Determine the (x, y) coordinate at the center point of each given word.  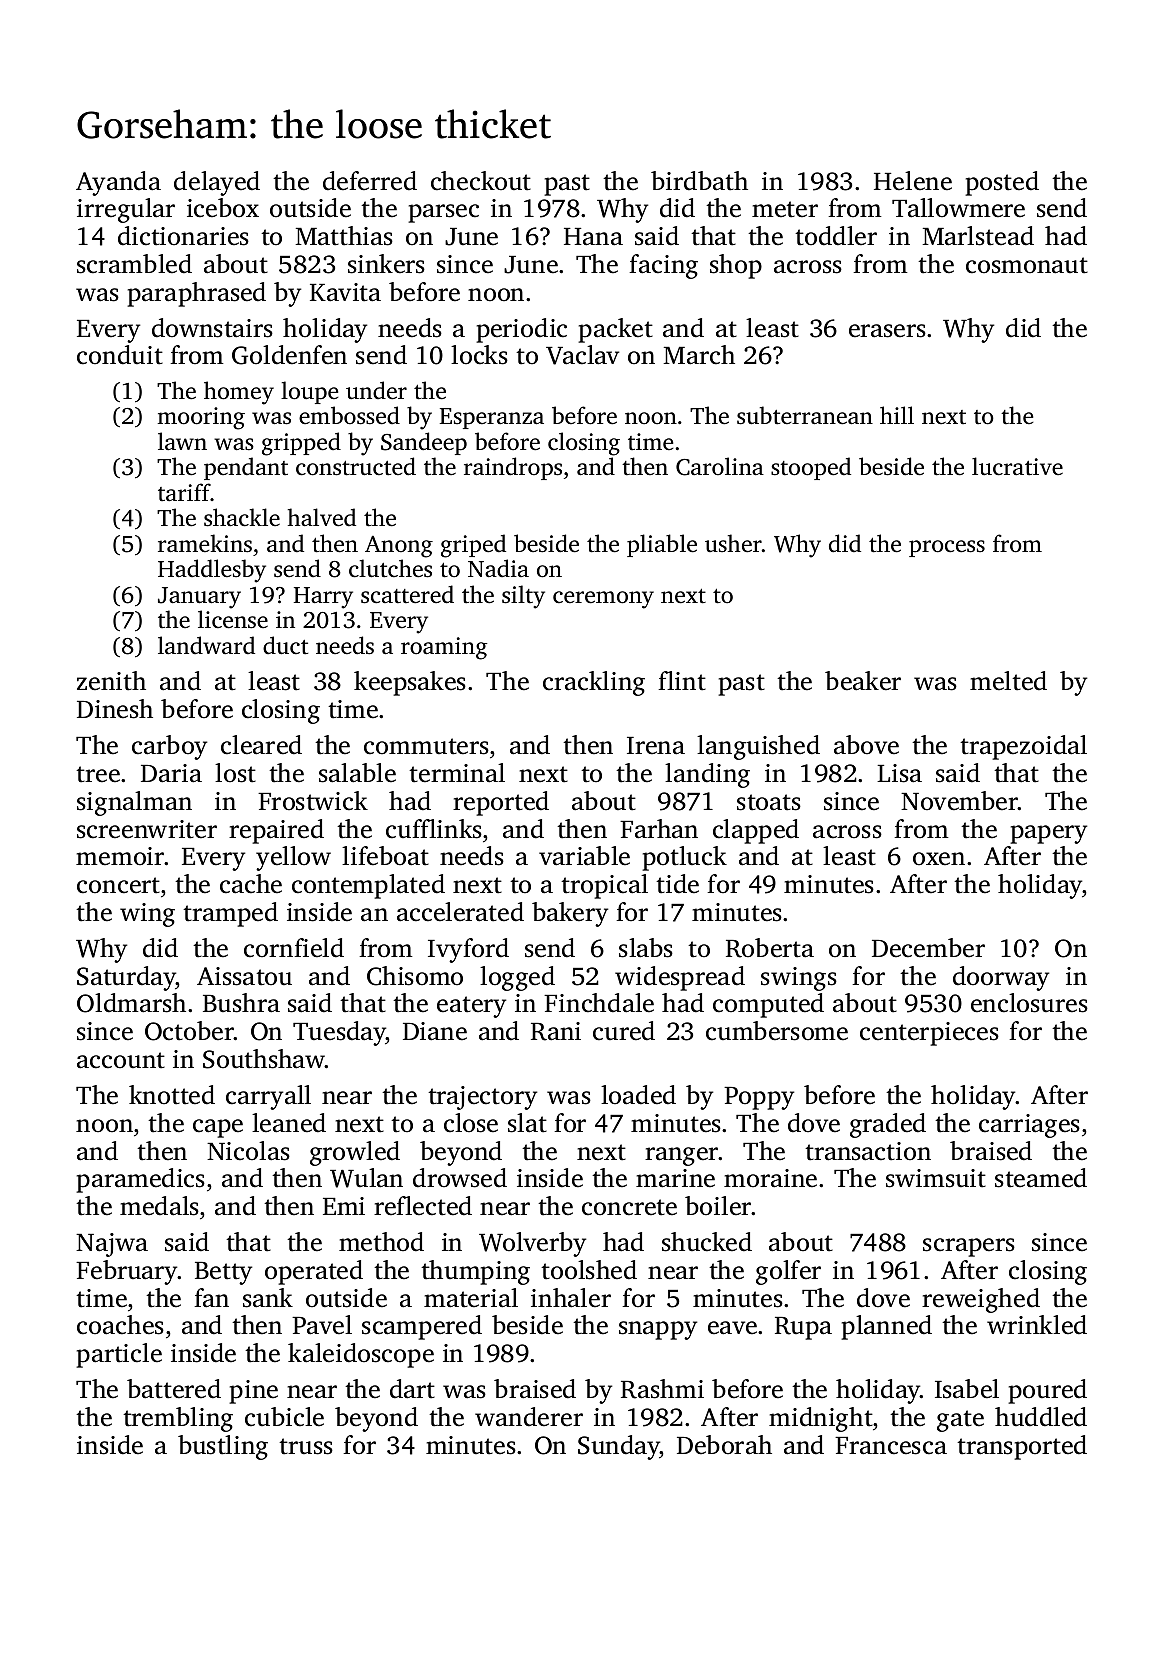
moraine (770, 1178)
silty (523, 597)
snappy (658, 1330)
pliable (662, 545)
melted (1008, 681)
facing (663, 266)
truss (306, 1446)
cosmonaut (1027, 265)
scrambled (134, 264)
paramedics (140, 1180)
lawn (182, 441)
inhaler (571, 1298)
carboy (169, 747)
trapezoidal (1023, 747)
